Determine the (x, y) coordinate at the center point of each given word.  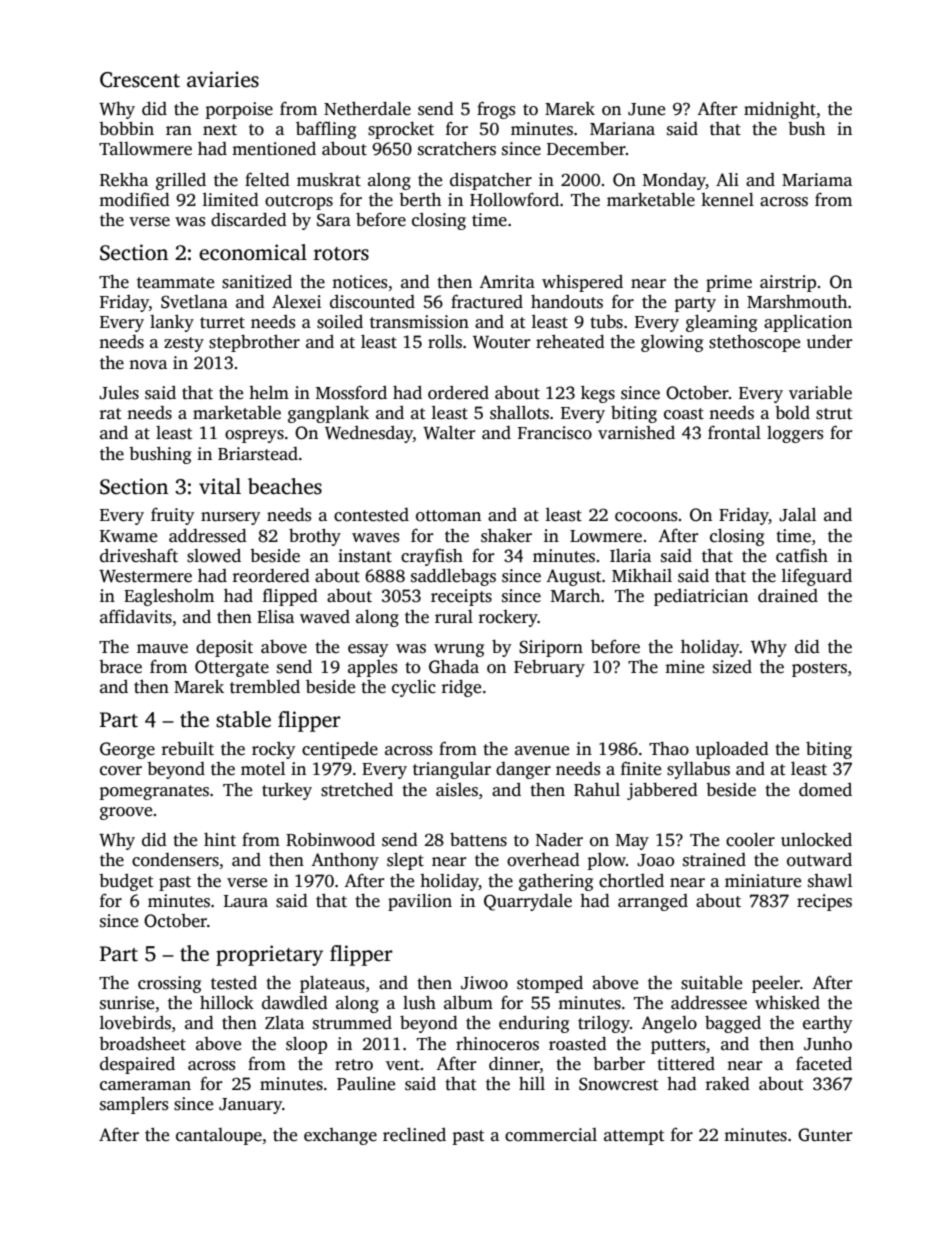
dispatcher (491, 181)
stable (243, 719)
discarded (249, 219)
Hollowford (514, 199)
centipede (340, 750)
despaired (137, 1065)
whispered (582, 283)
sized (732, 667)
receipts (461, 597)
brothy (315, 537)
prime (729, 283)
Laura (246, 901)
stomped (550, 984)
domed (825, 789)
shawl (830, 881)
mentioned (274, 149)
